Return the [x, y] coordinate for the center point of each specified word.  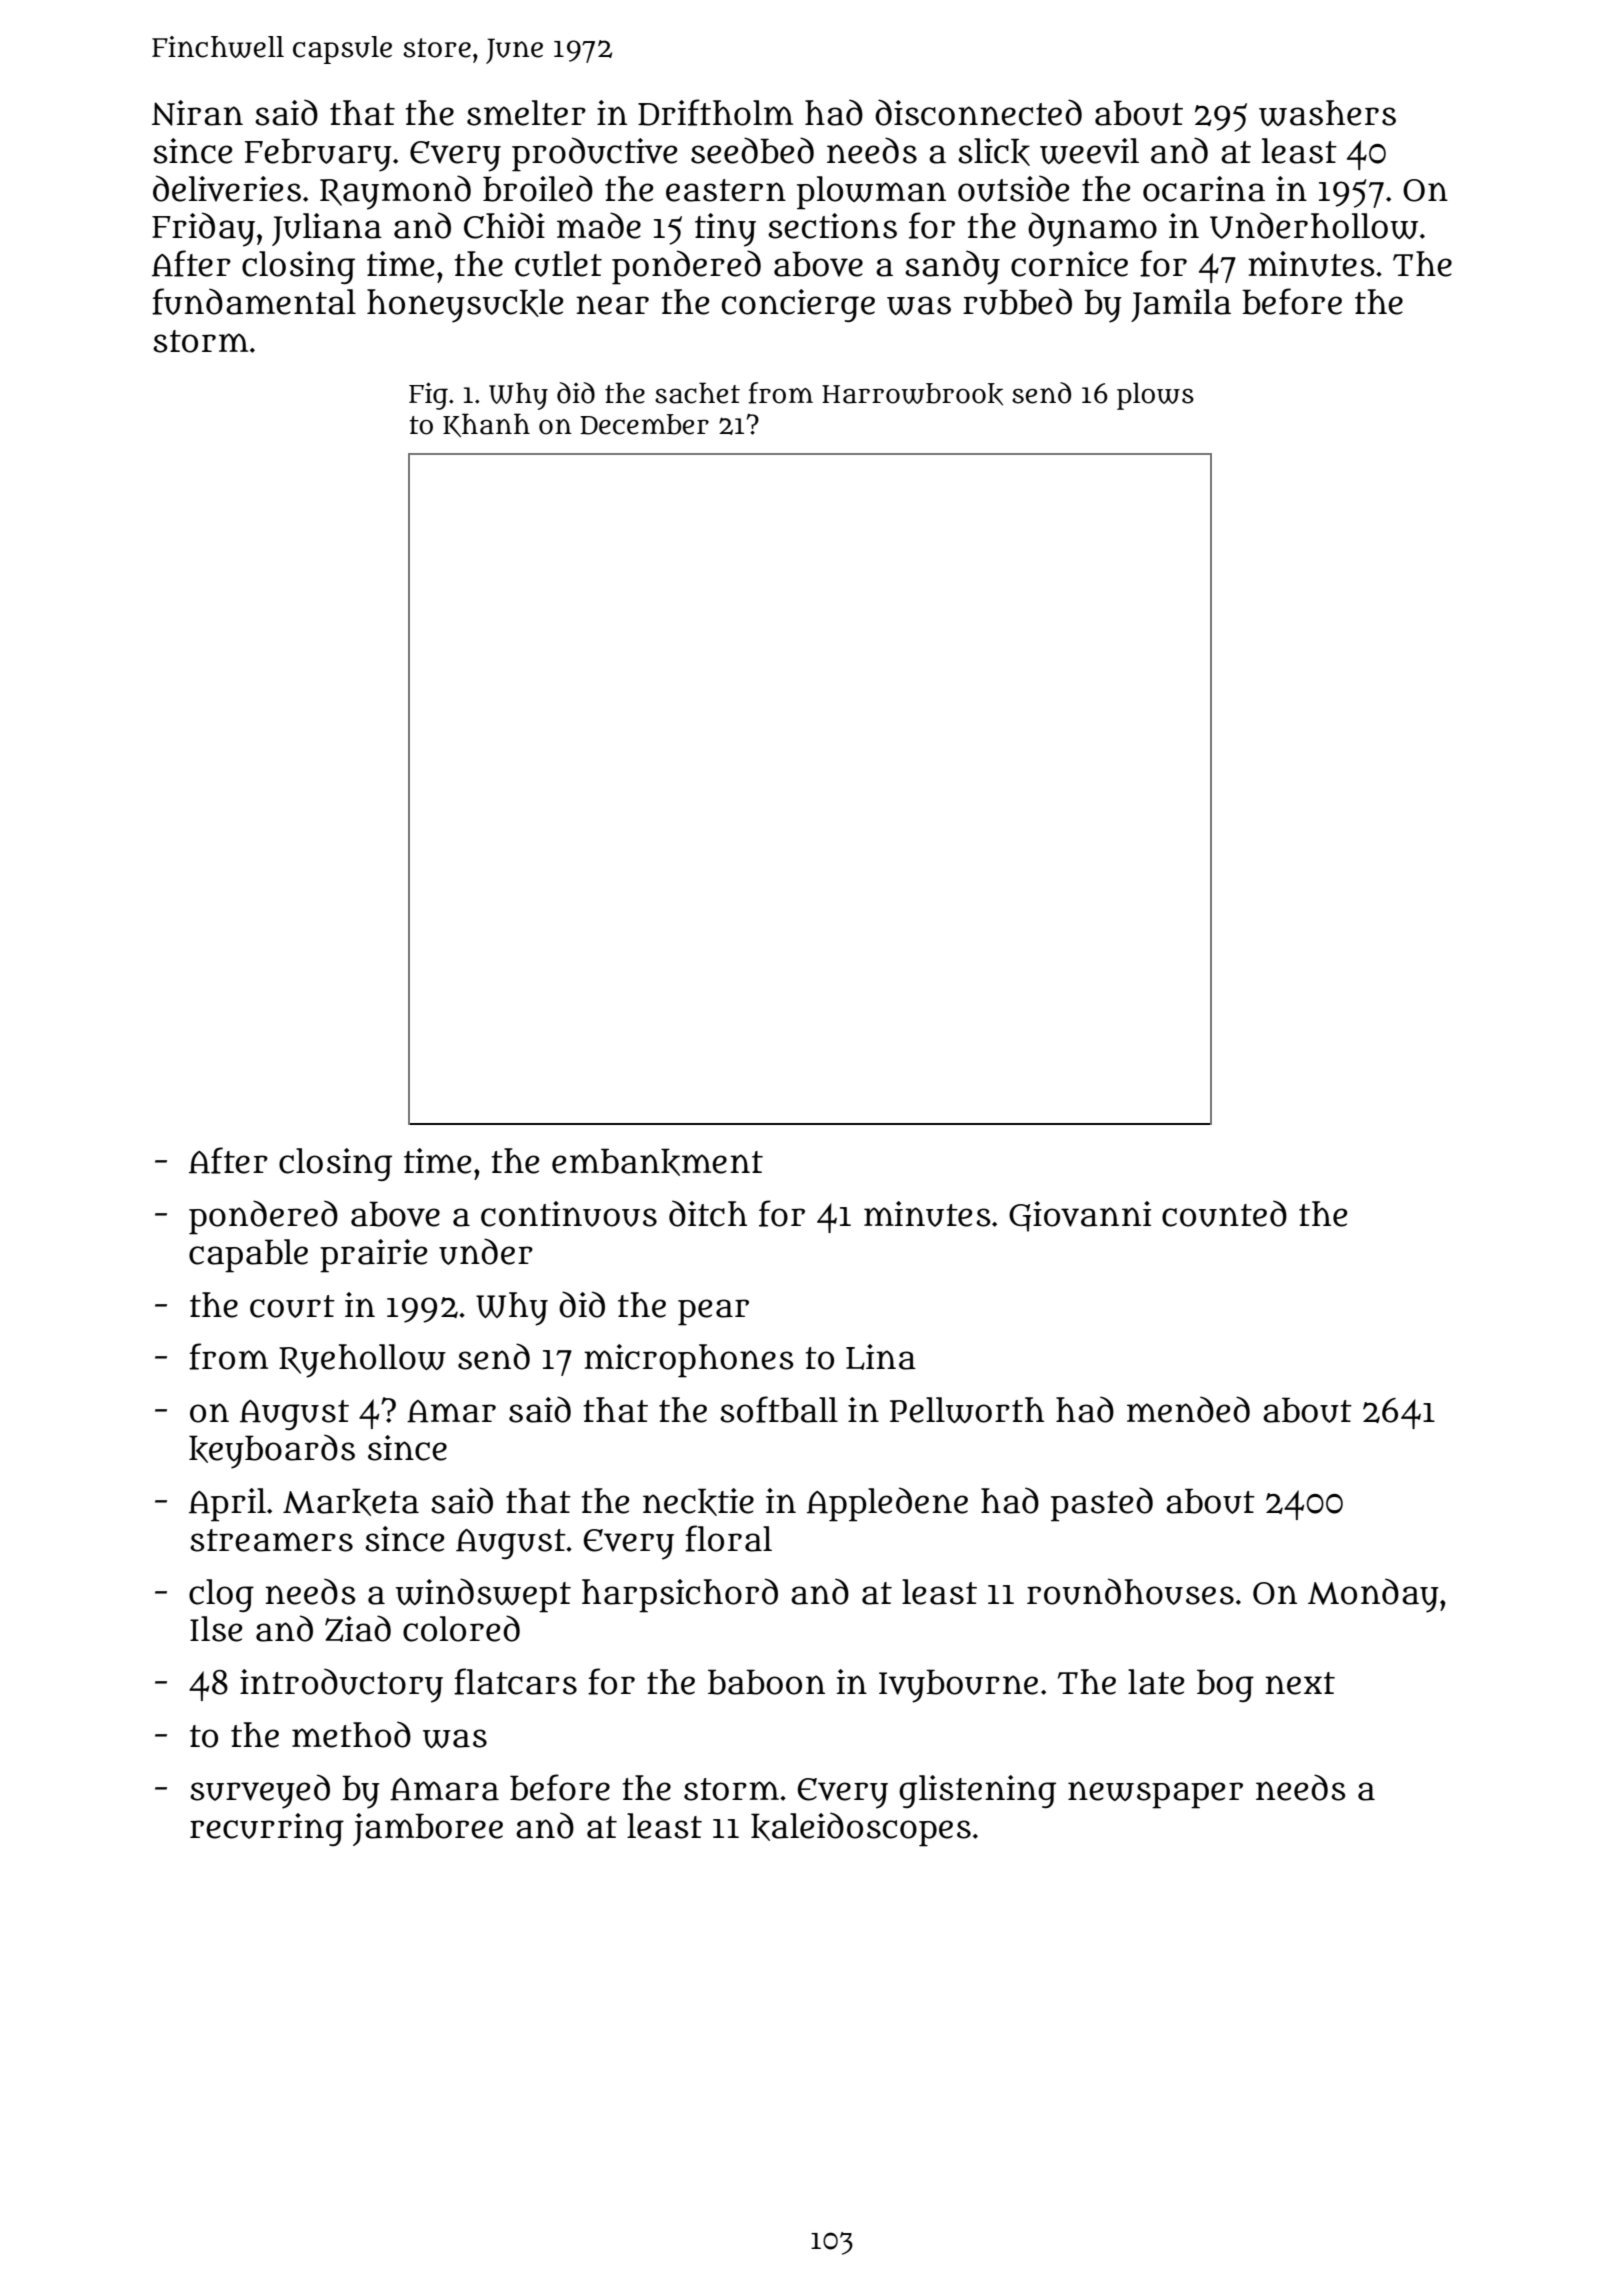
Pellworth [967, 1410]
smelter [526, 113]
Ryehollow [362, 1361]
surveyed [260, 1791]
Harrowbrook [912, 394]
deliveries [227, 188]
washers [1327, 113]
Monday [1373, 1595]
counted [1224, 1213]
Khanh [486, 425]
